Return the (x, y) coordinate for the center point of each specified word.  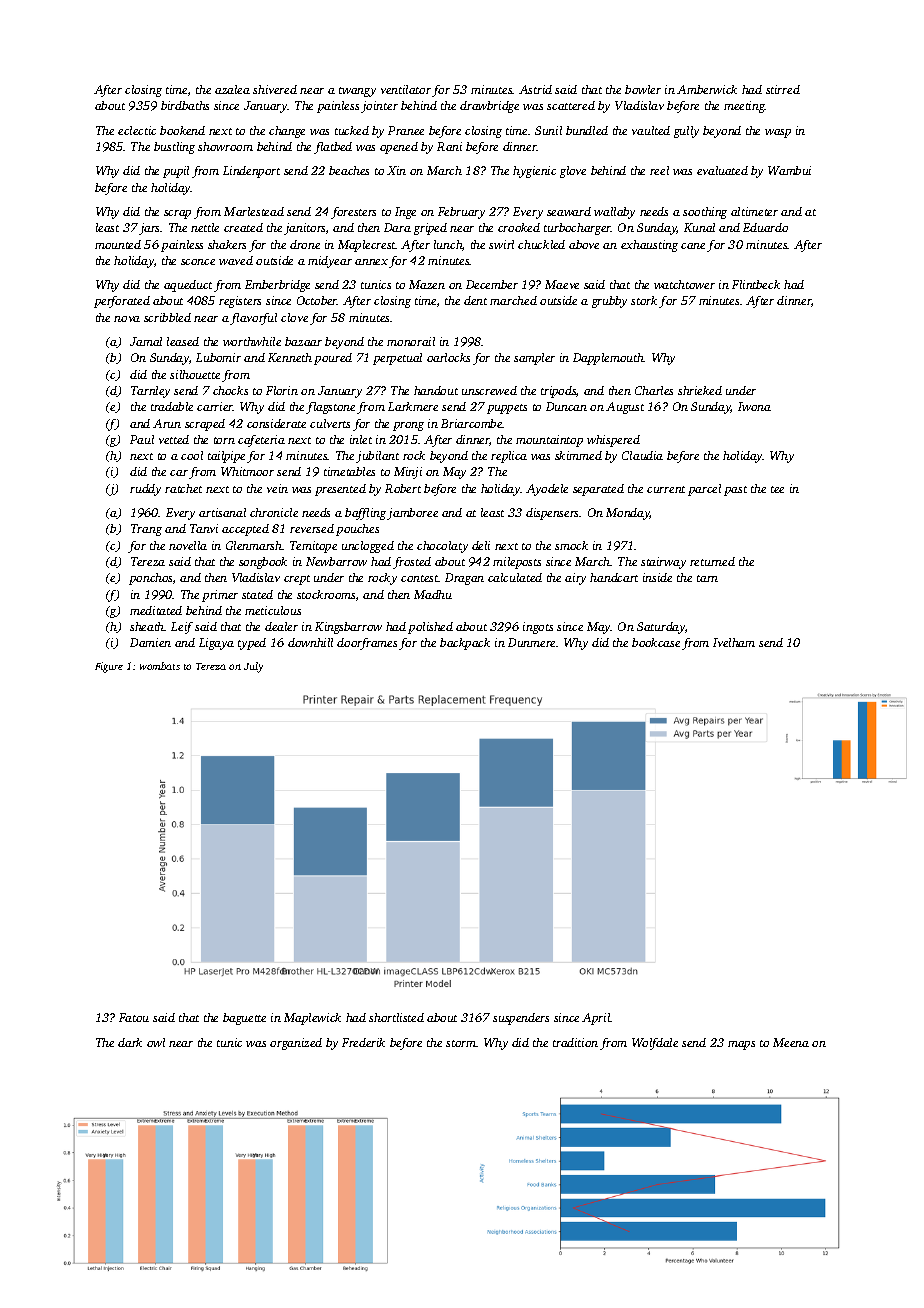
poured (333, 359)
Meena (791, 1042)
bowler (643, 89)
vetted (174, 439)
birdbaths (185, 105)
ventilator (406, 89)
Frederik (363, 1042)
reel (659, 170)
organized (296, 1044)
